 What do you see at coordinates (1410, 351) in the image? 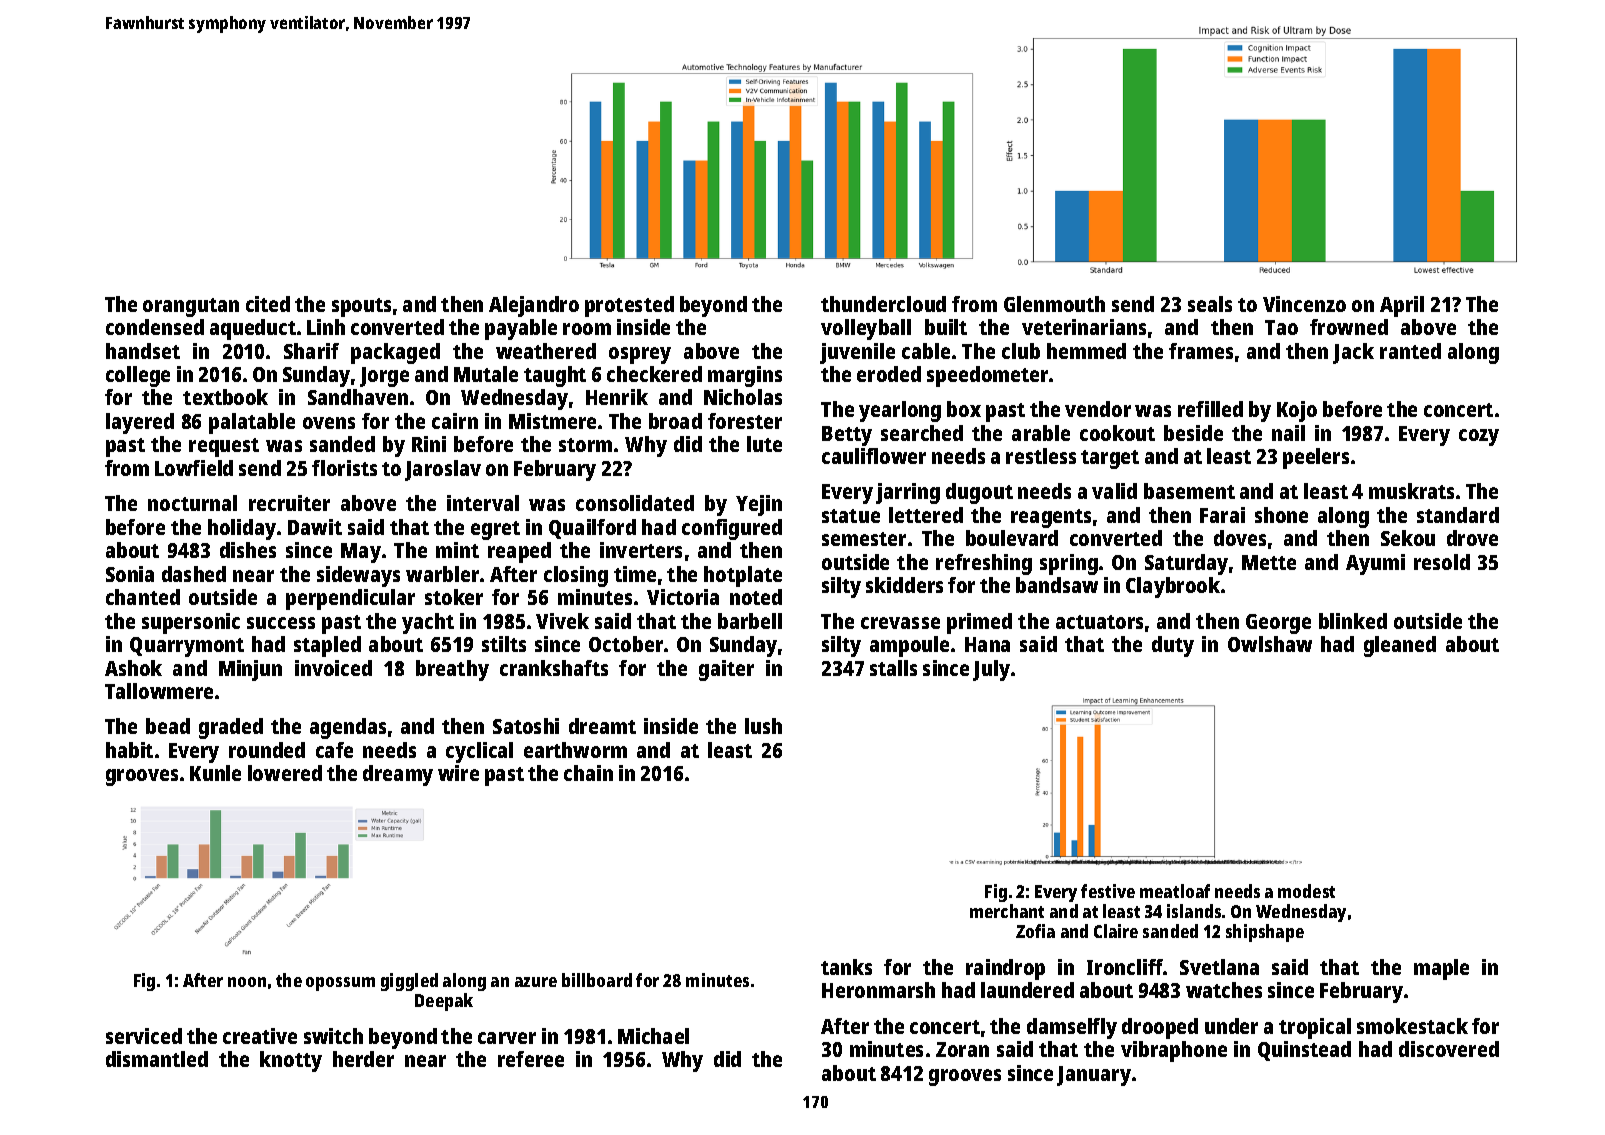
I see `ranted` at bounding box center [1410, 351].
